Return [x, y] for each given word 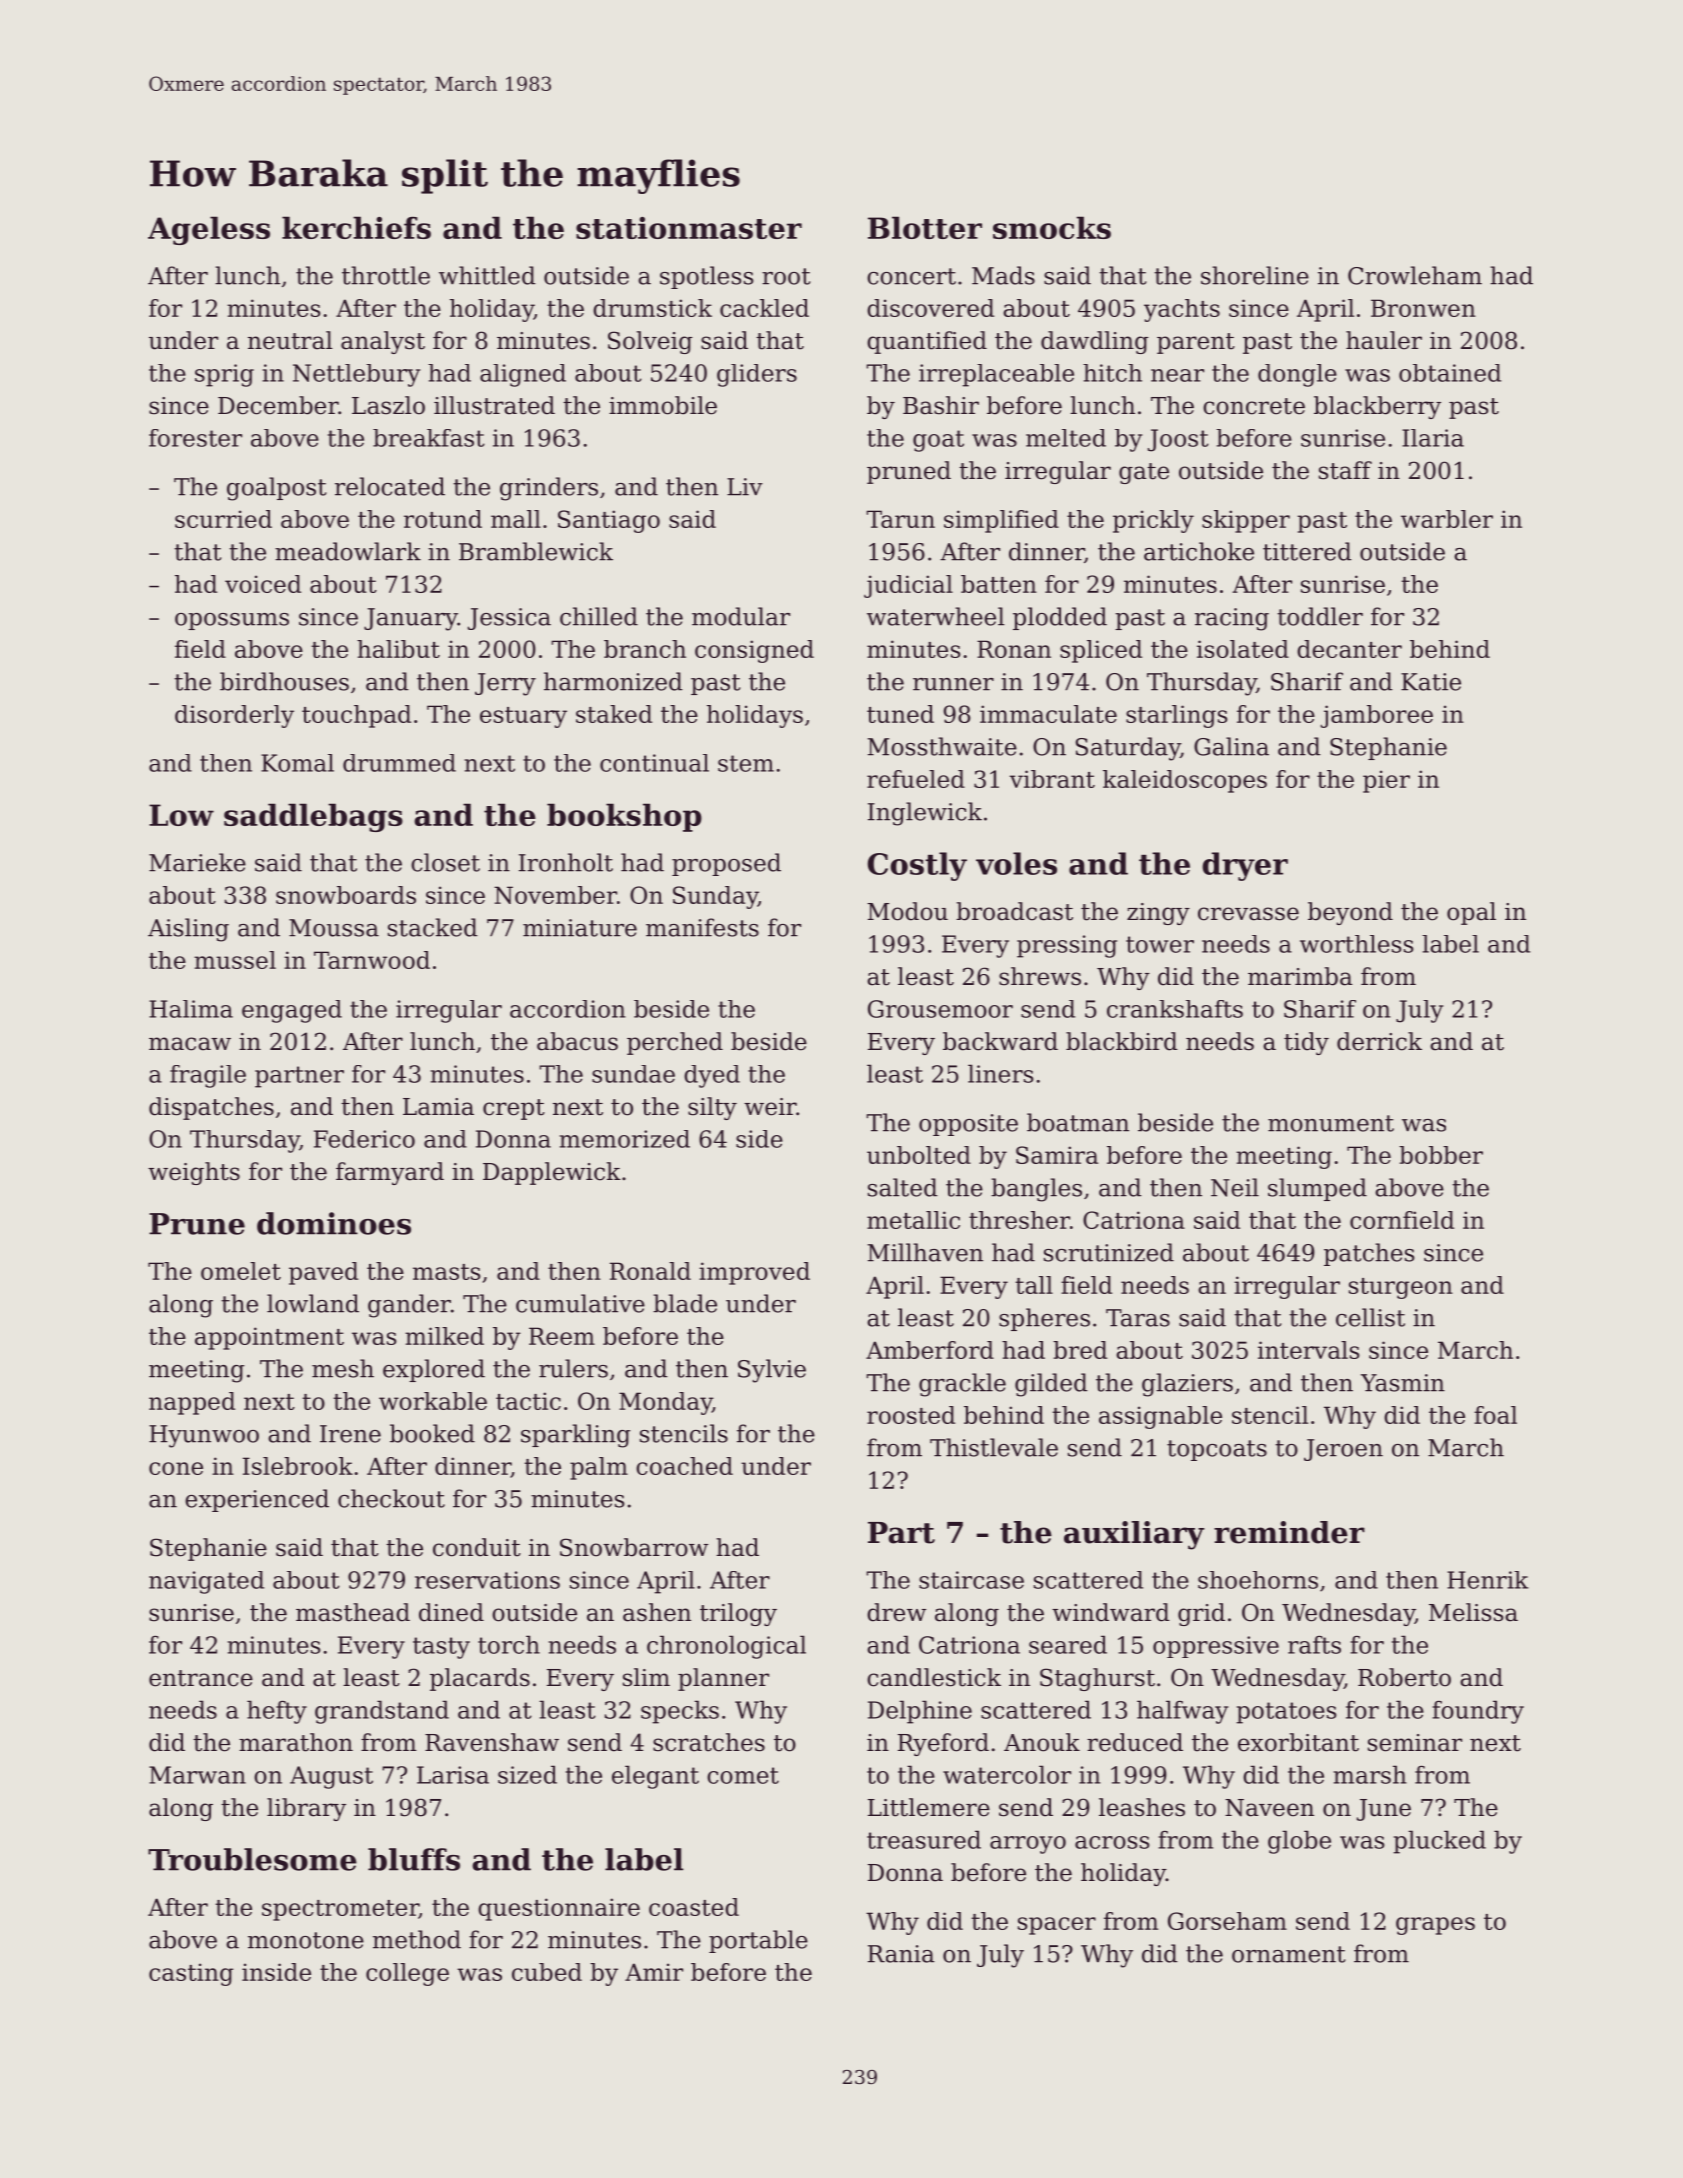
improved [754, 1273]
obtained [1450, 373]
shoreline [1255, 275]
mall [516, 519]
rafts [1314, 1645]
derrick [1379, 1041]
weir [770, 1107]
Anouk [1042, 1742]
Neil [1235, 1187]
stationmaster [689, 228]
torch [509, 1644]
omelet [241, 1271]
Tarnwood [372, 960]
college [407, 1974]
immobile [663, 405]
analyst [383, 342]
